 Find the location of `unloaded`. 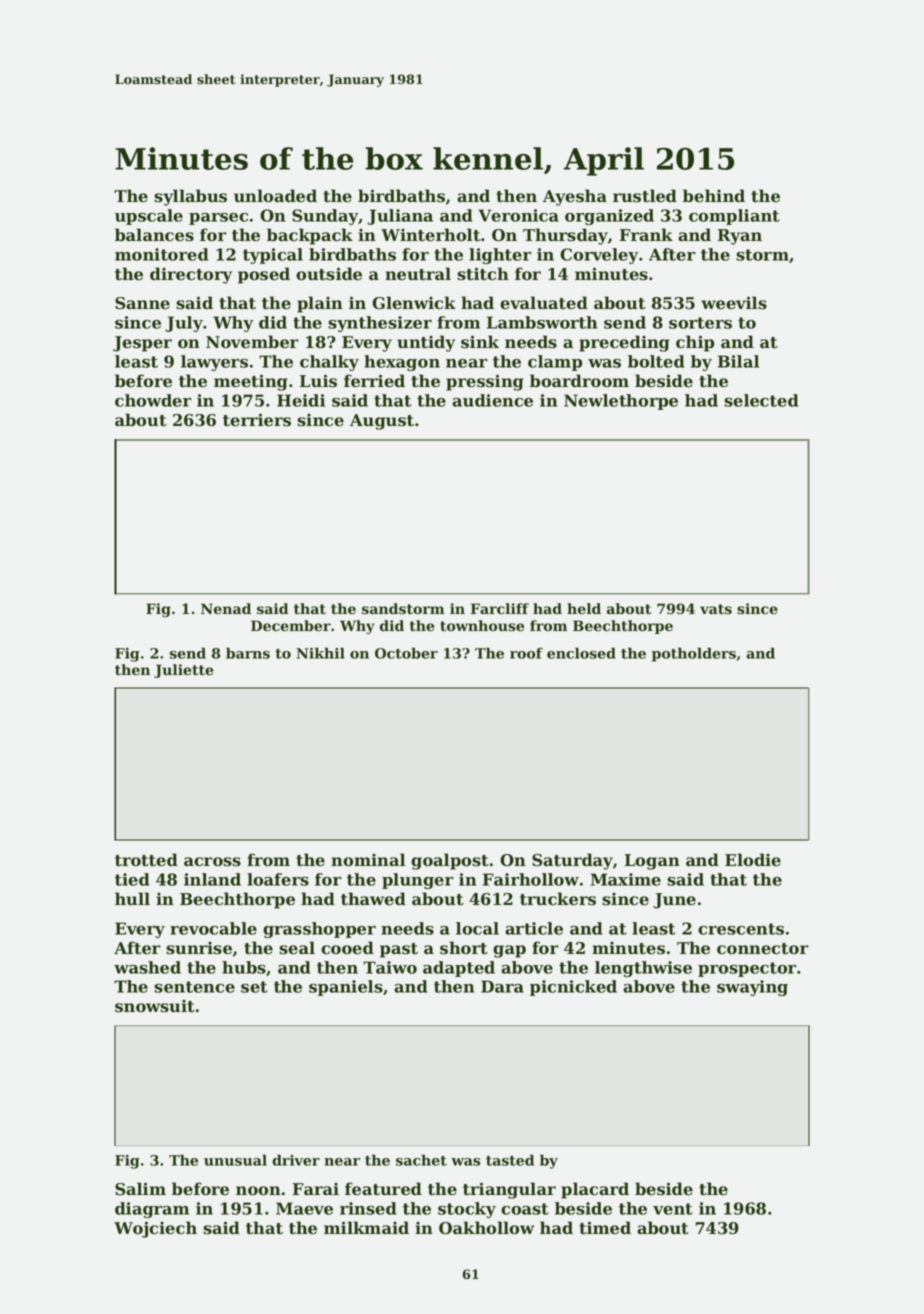

unloaded is located at coordinates (275, 196).
